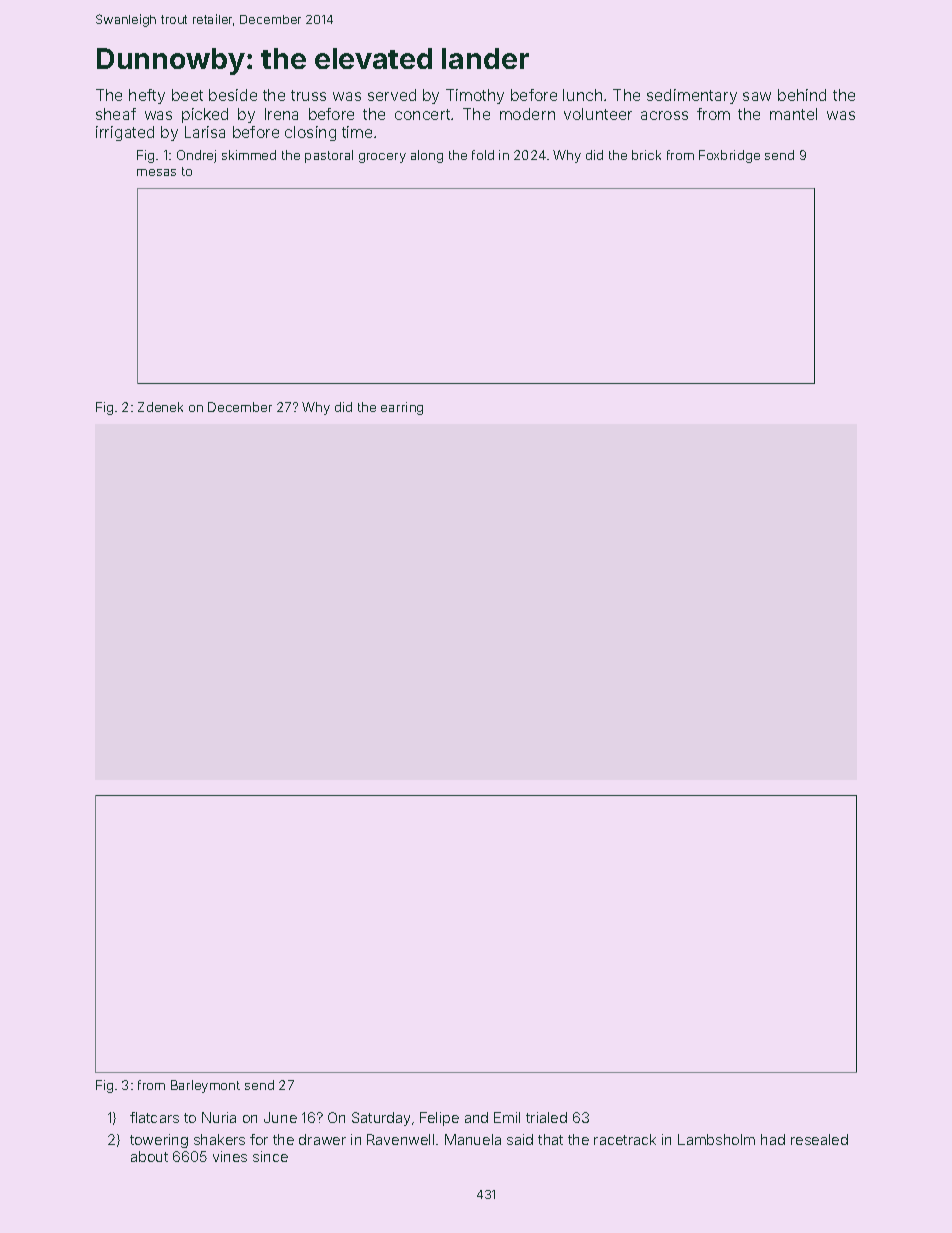 The height and width of the screenshot is (1233, 952). What do you see at coordinates (716, 1139) in the screenshot?
I see `Lambsholm` at bounding box center [716, 1139].
